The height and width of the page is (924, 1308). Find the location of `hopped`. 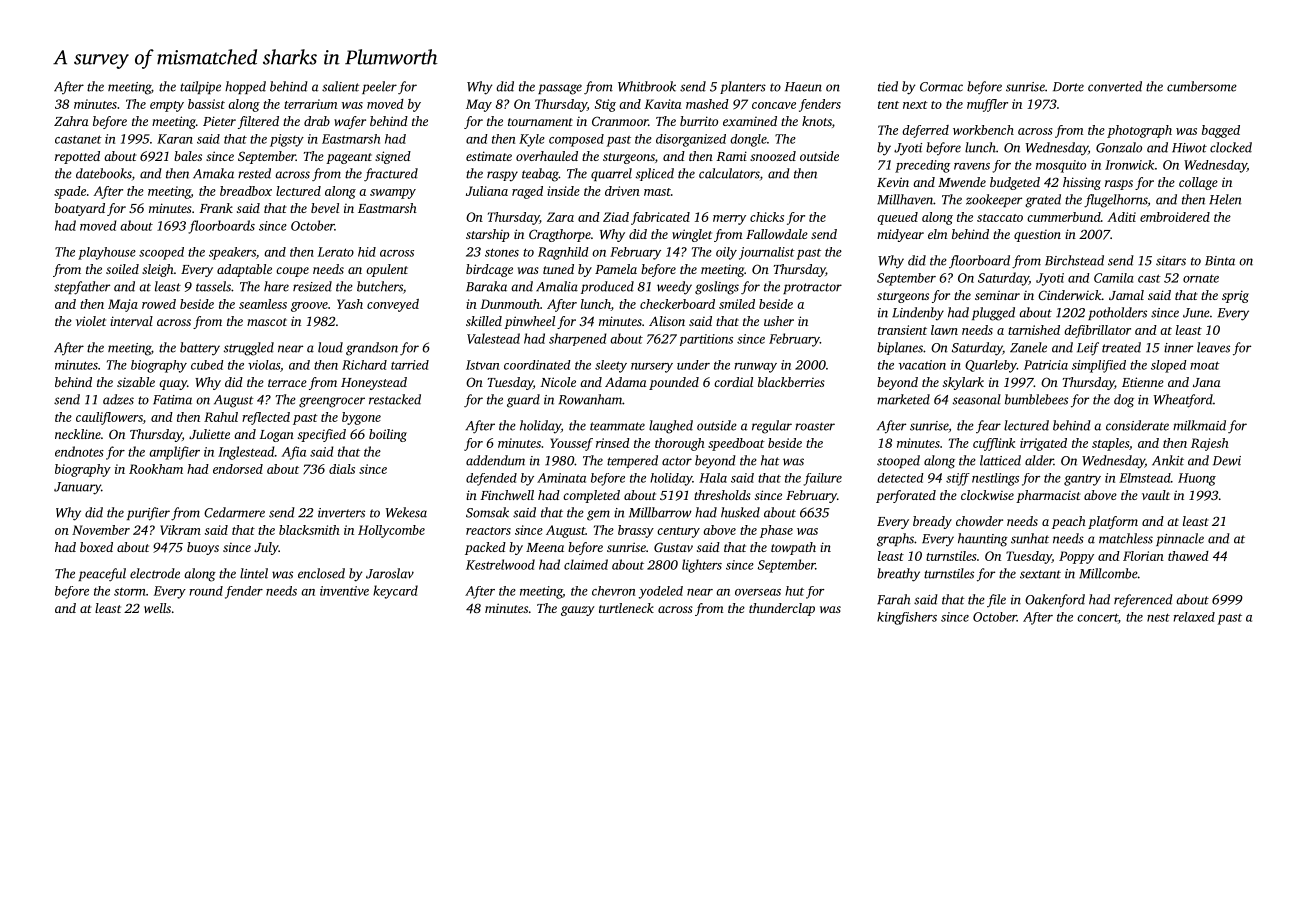

hopped is located at coordinates (245, 87).
